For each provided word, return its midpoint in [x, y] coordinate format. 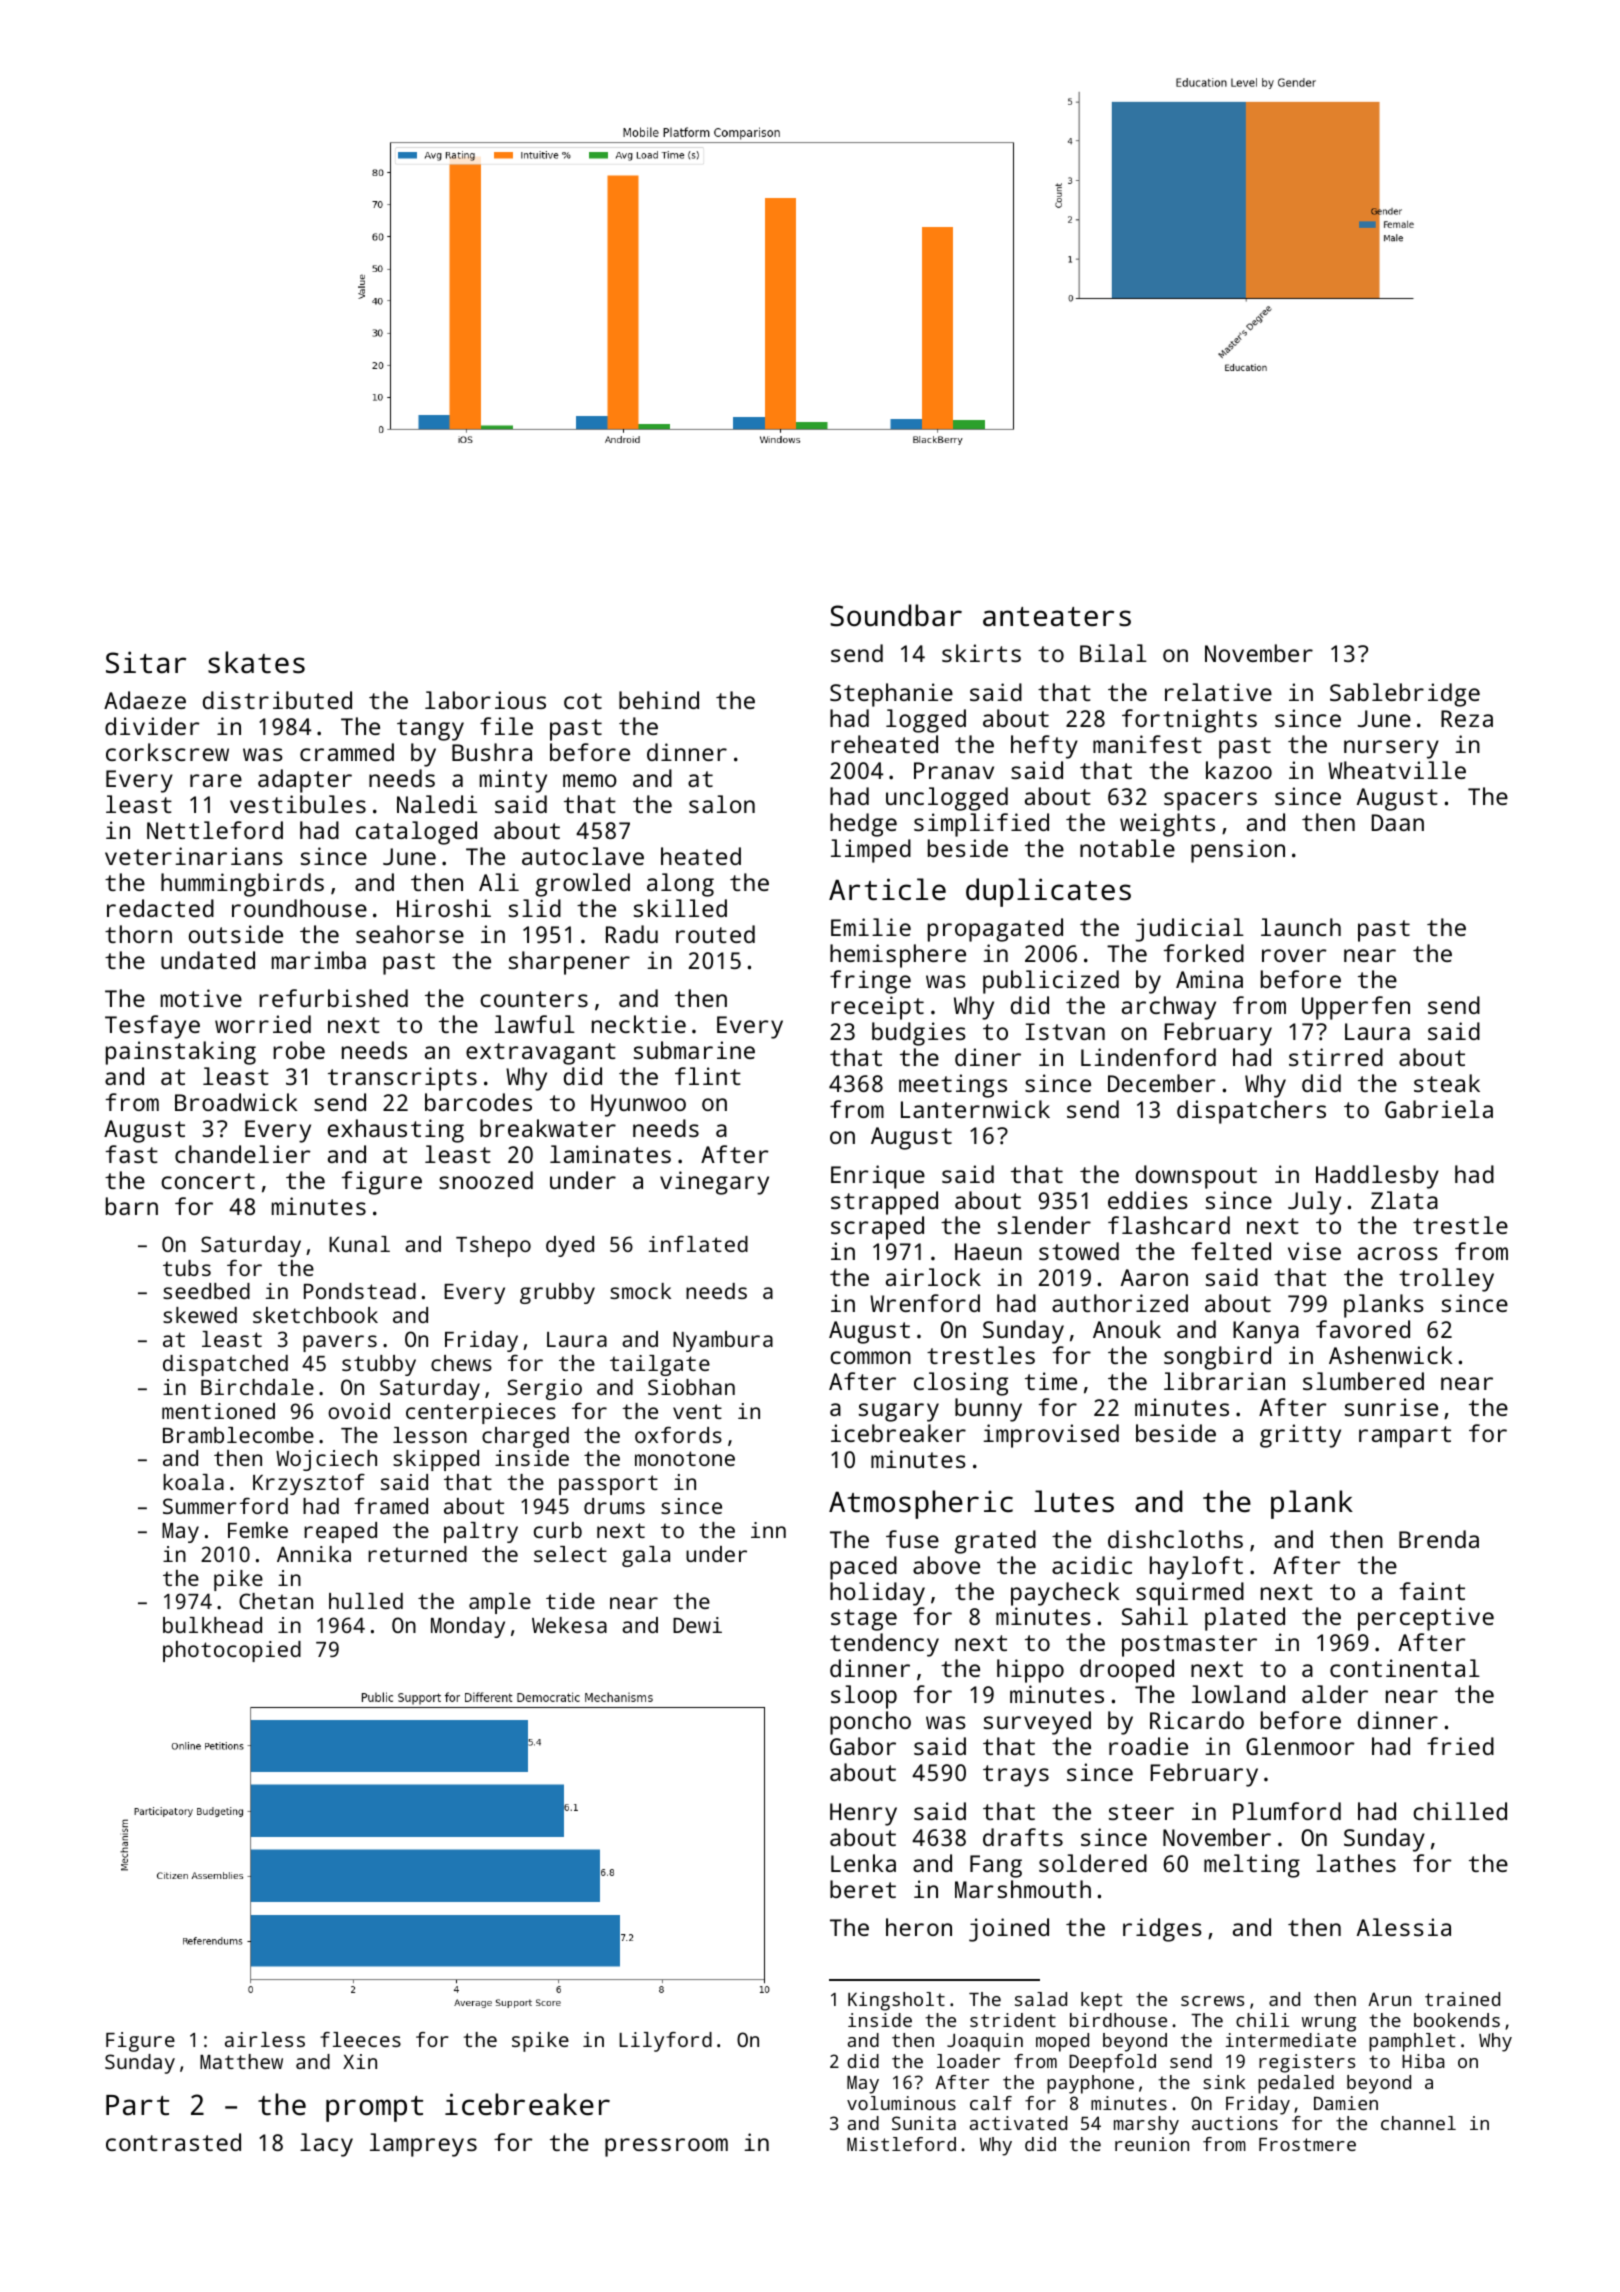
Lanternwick [975, 1109]
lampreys [423, 2145]
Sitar [146, 662]
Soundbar [896, 615]
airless [265, 2039]
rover [1294, 955]
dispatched [225, 1365]
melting [1252, 1866]
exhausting [396, 1131]
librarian [1224, 1381]
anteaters [1057, 617]
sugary [899, 1412]
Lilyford [666, 2042]
